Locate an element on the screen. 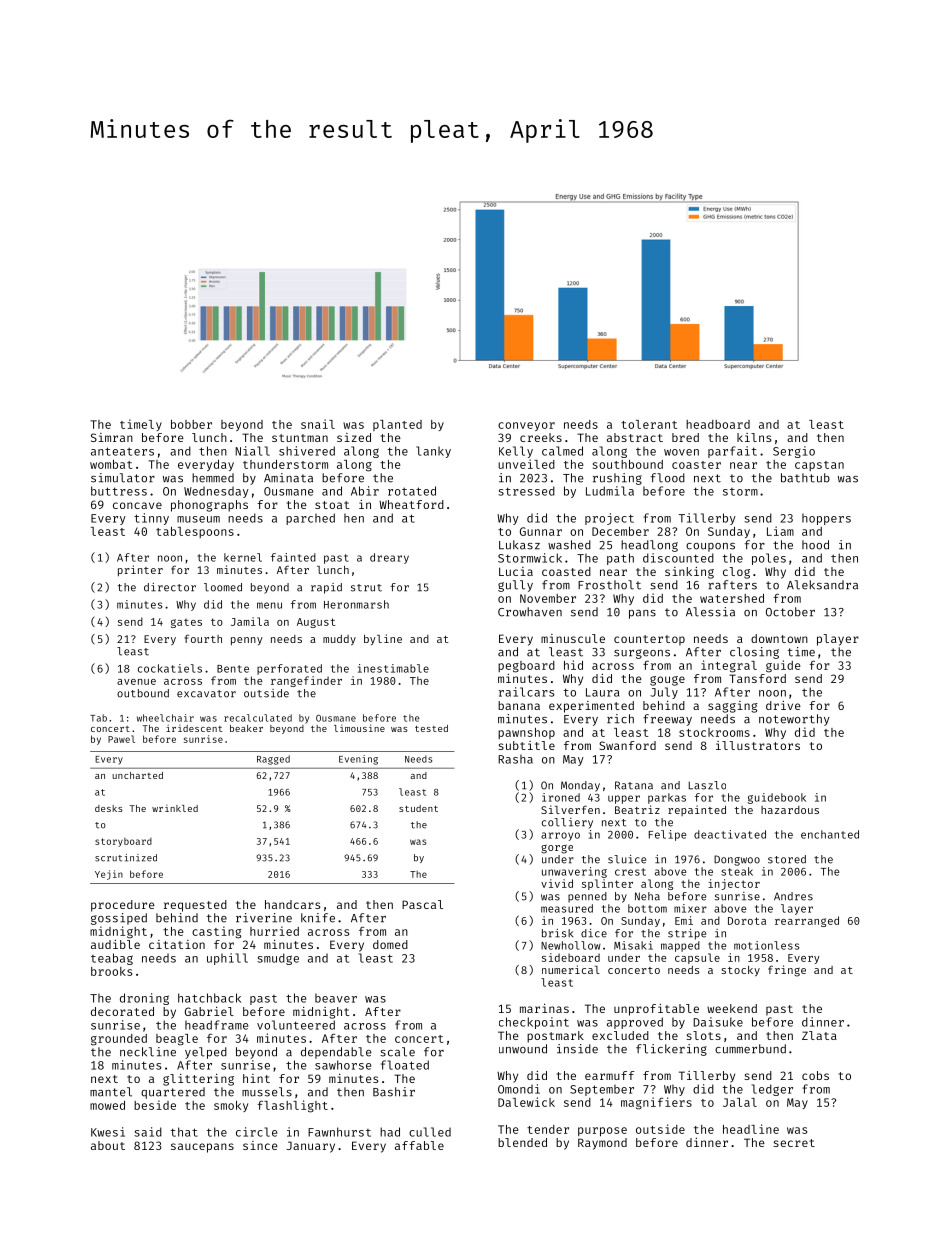  since is located at coordinates (260, 1145).
